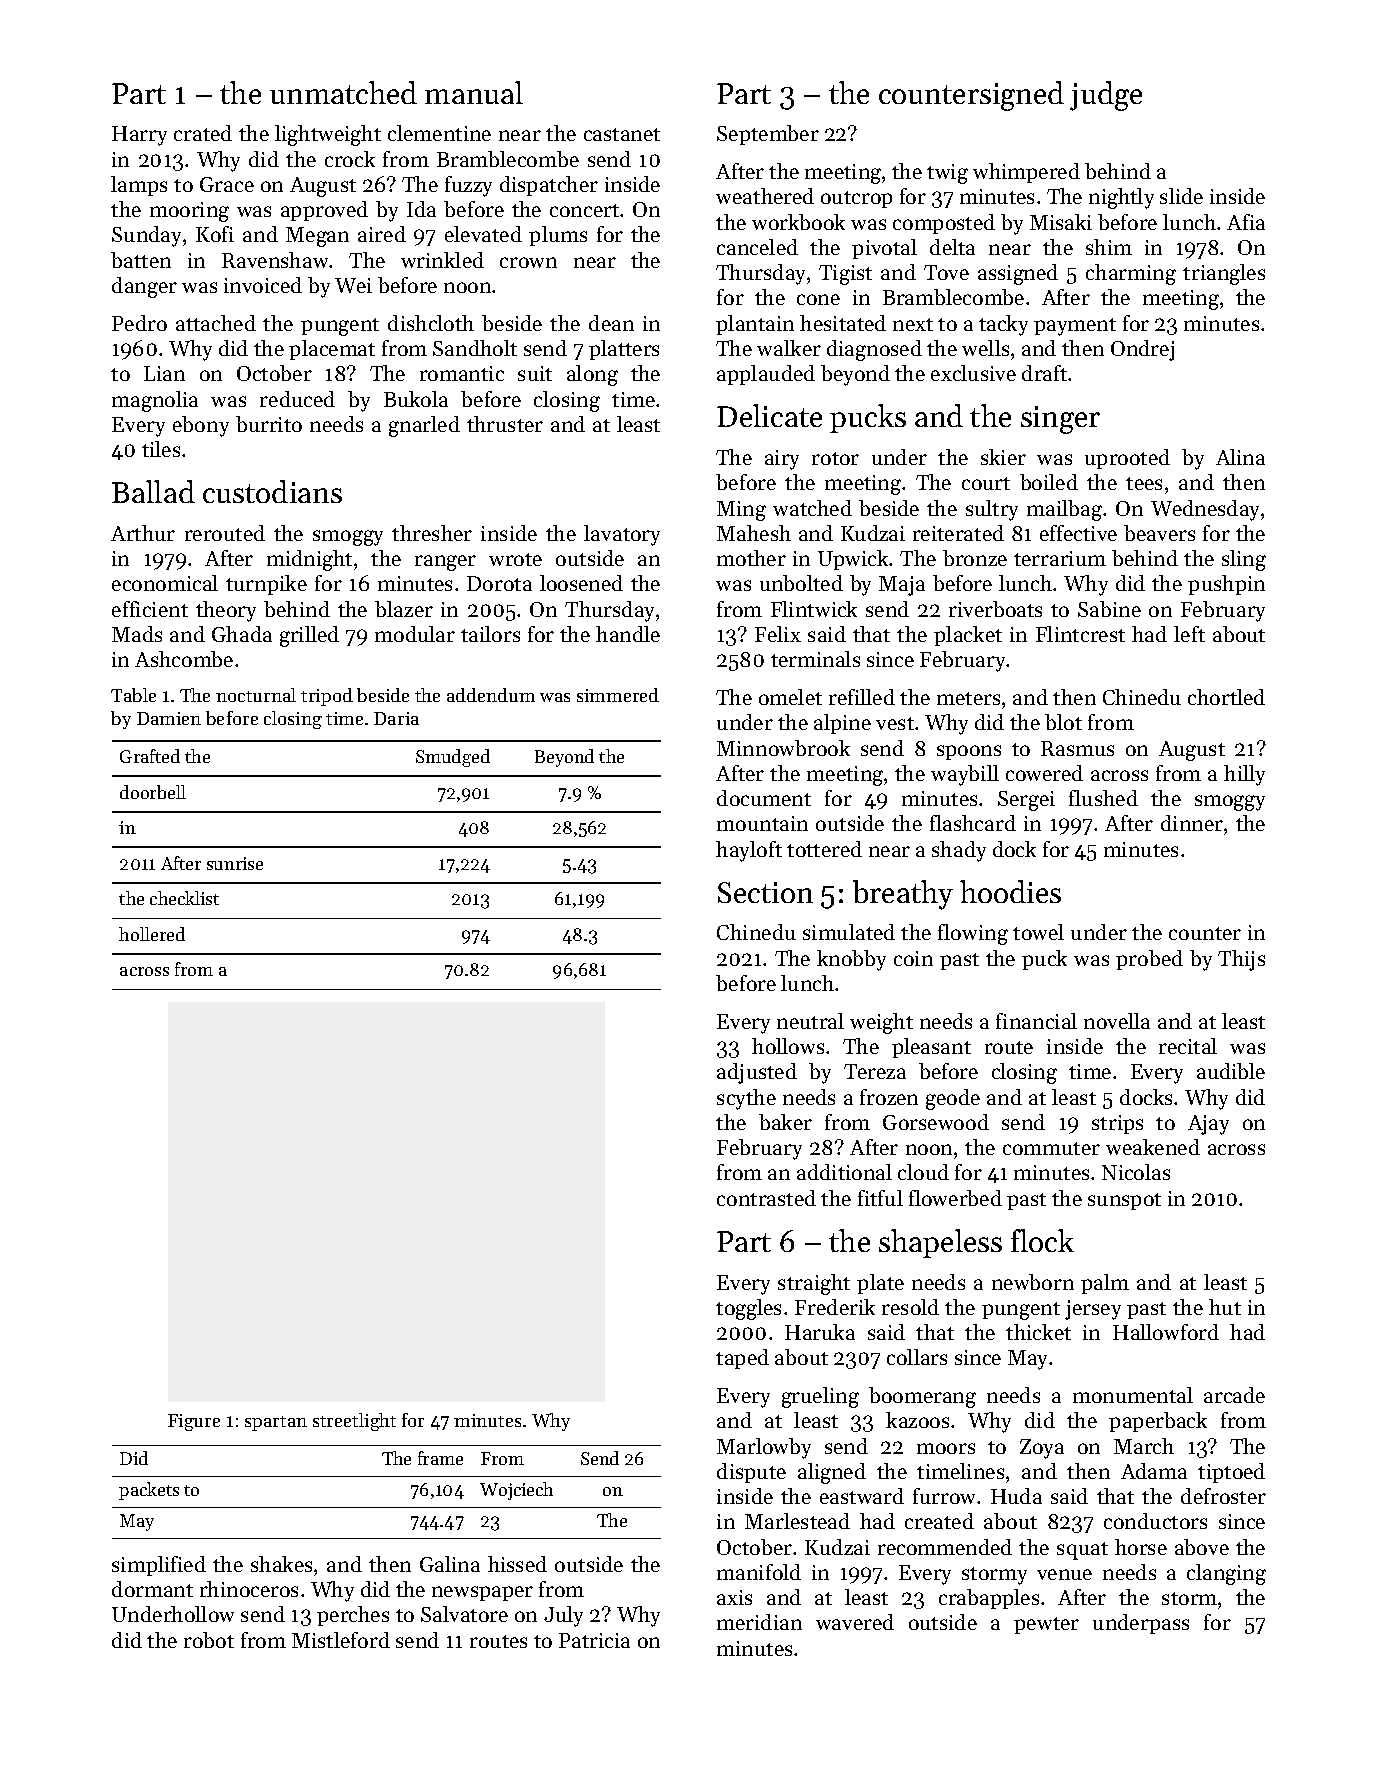  Describe the element at coordinates (152, 934) in the screenshot. I see `hollered` at that location.
